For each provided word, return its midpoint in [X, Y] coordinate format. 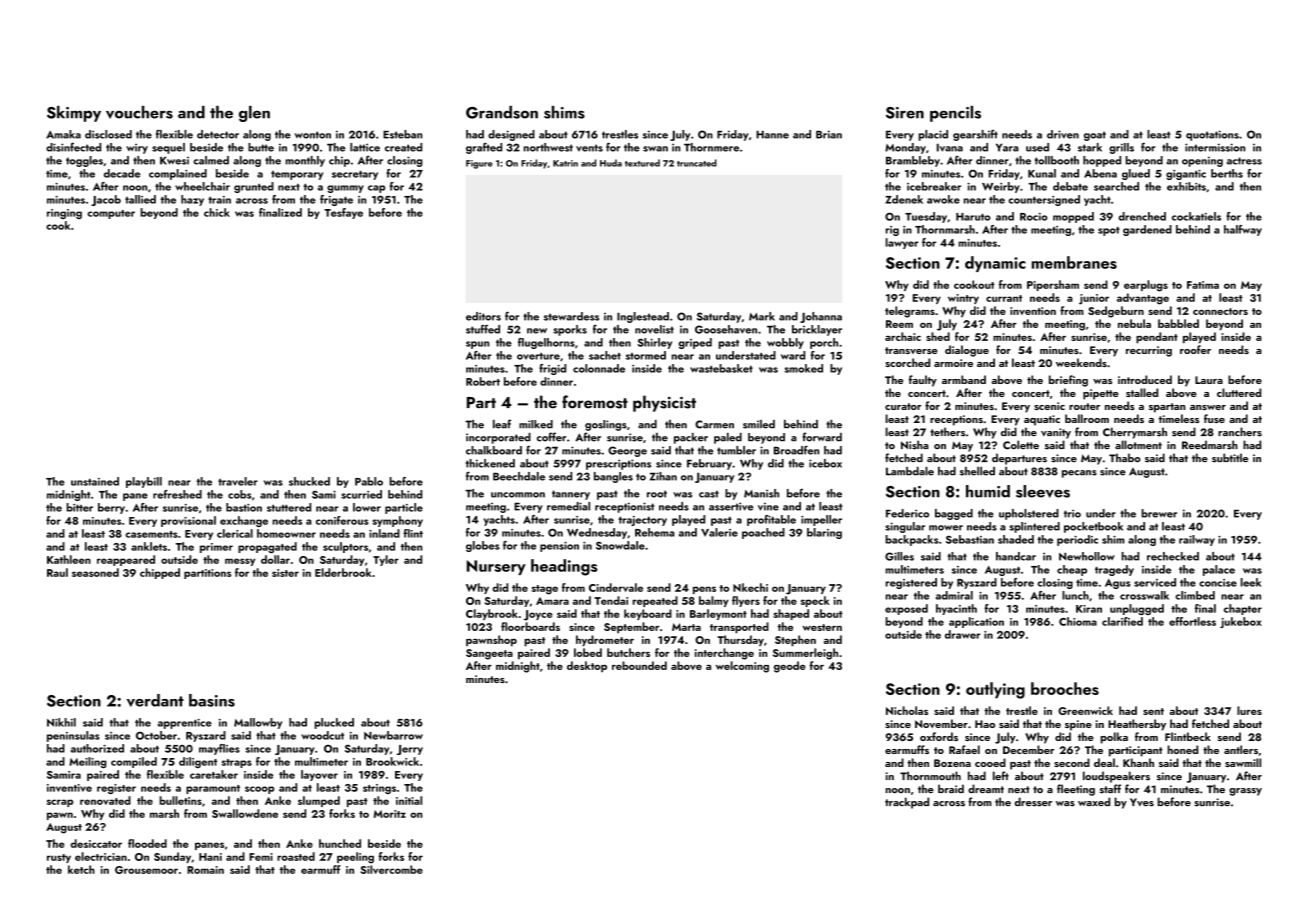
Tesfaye [343, 213]
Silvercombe [391, 869]
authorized [97, 748]
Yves [1142, 802]
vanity [1056, 433]
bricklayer [817, 330]
